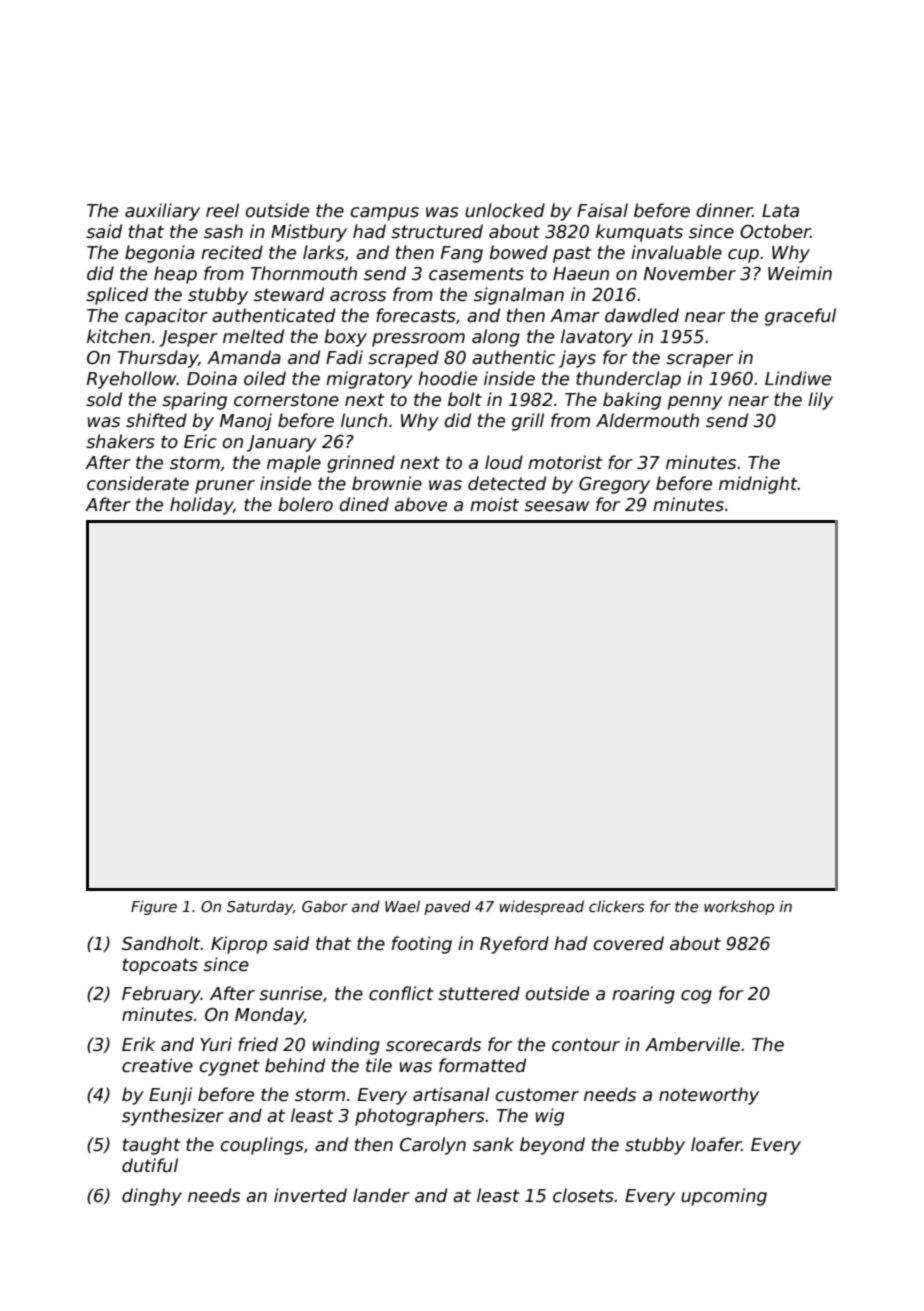  Describe the element at coordinates (154, 907) in the screenshot. I see `Figure` at that location.
